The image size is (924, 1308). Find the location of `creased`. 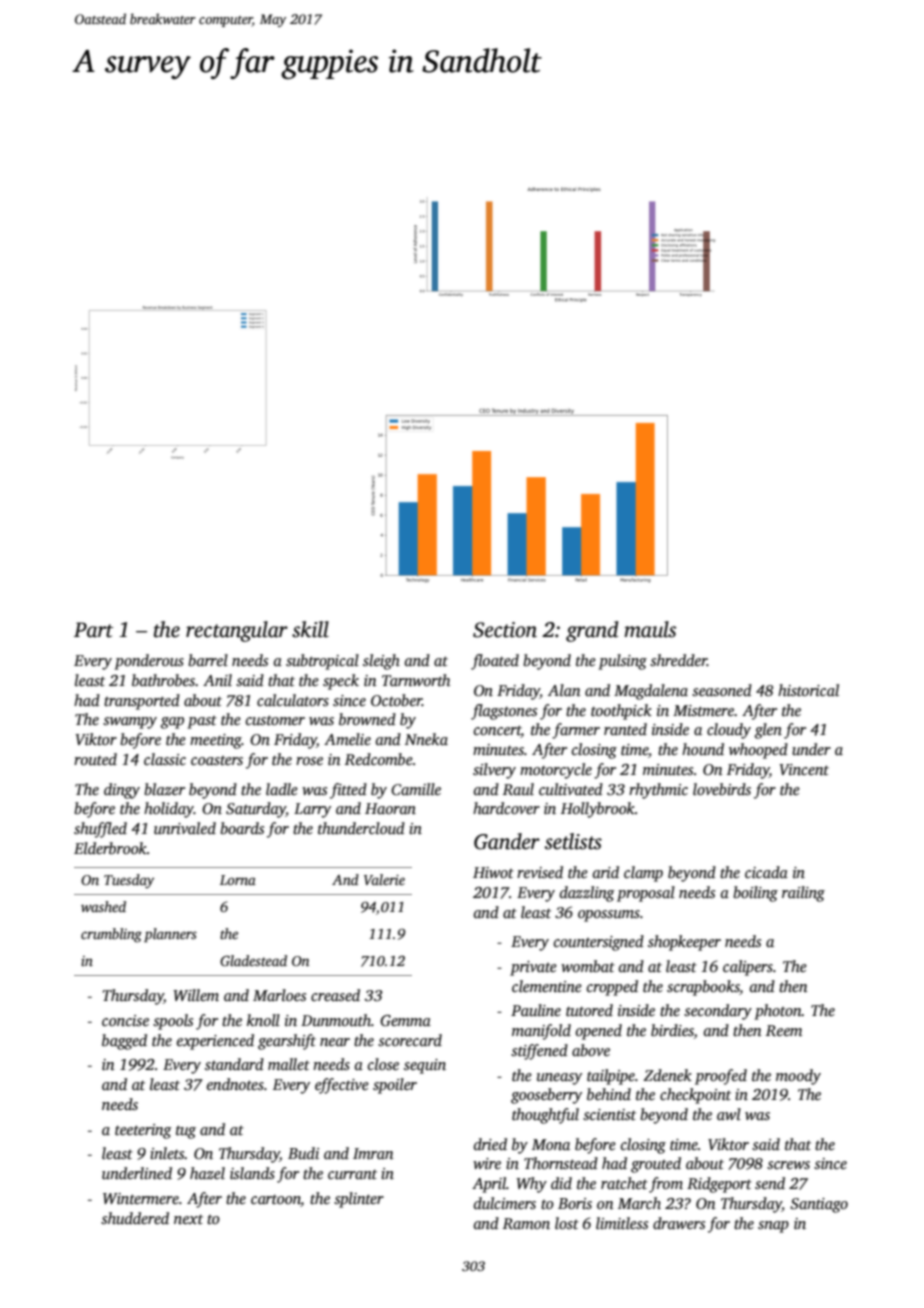

creased is located at coordinates (335, 995).
